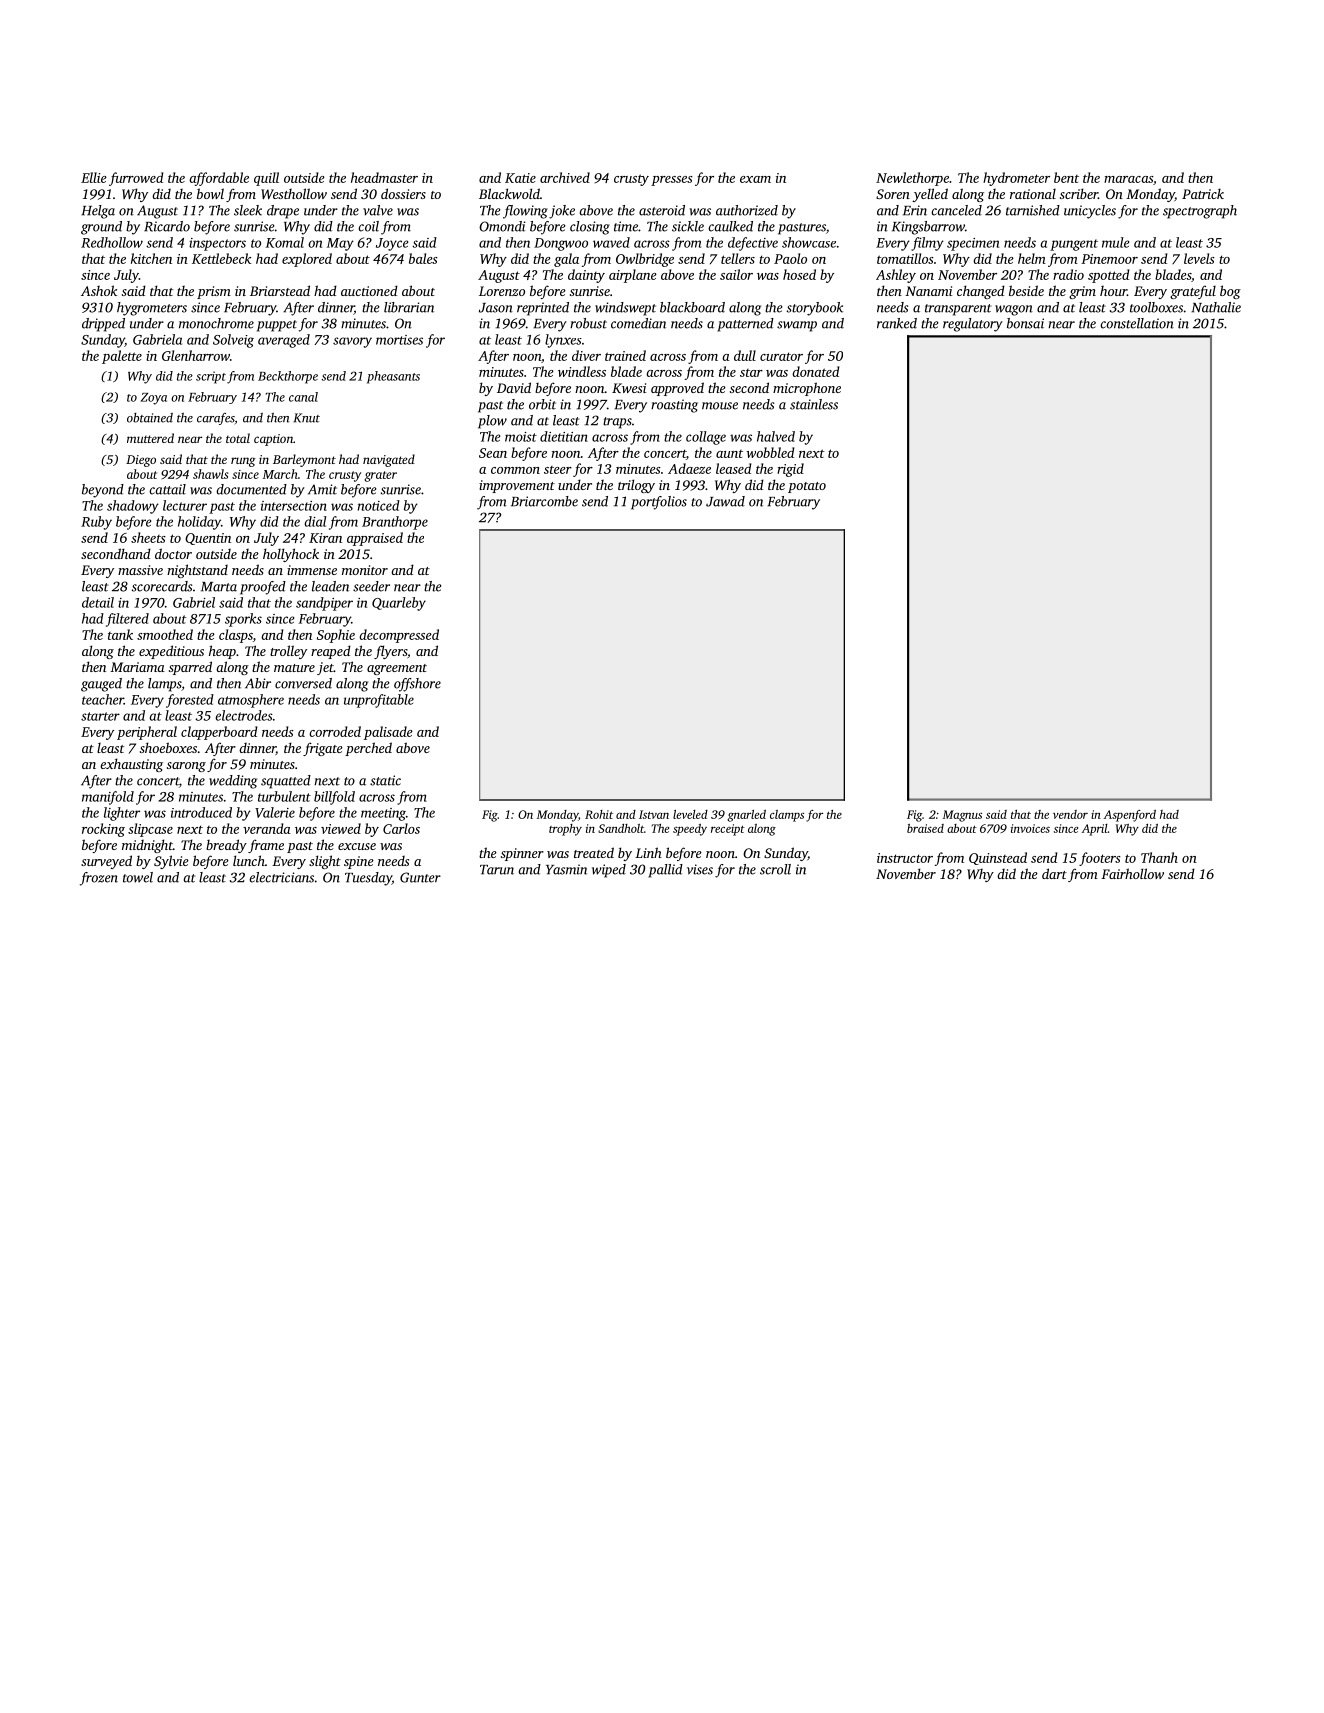 The image size is (1324, 1713). Describe the element at coordinates (956, 210) in the document. I see `canceled` at that location.
